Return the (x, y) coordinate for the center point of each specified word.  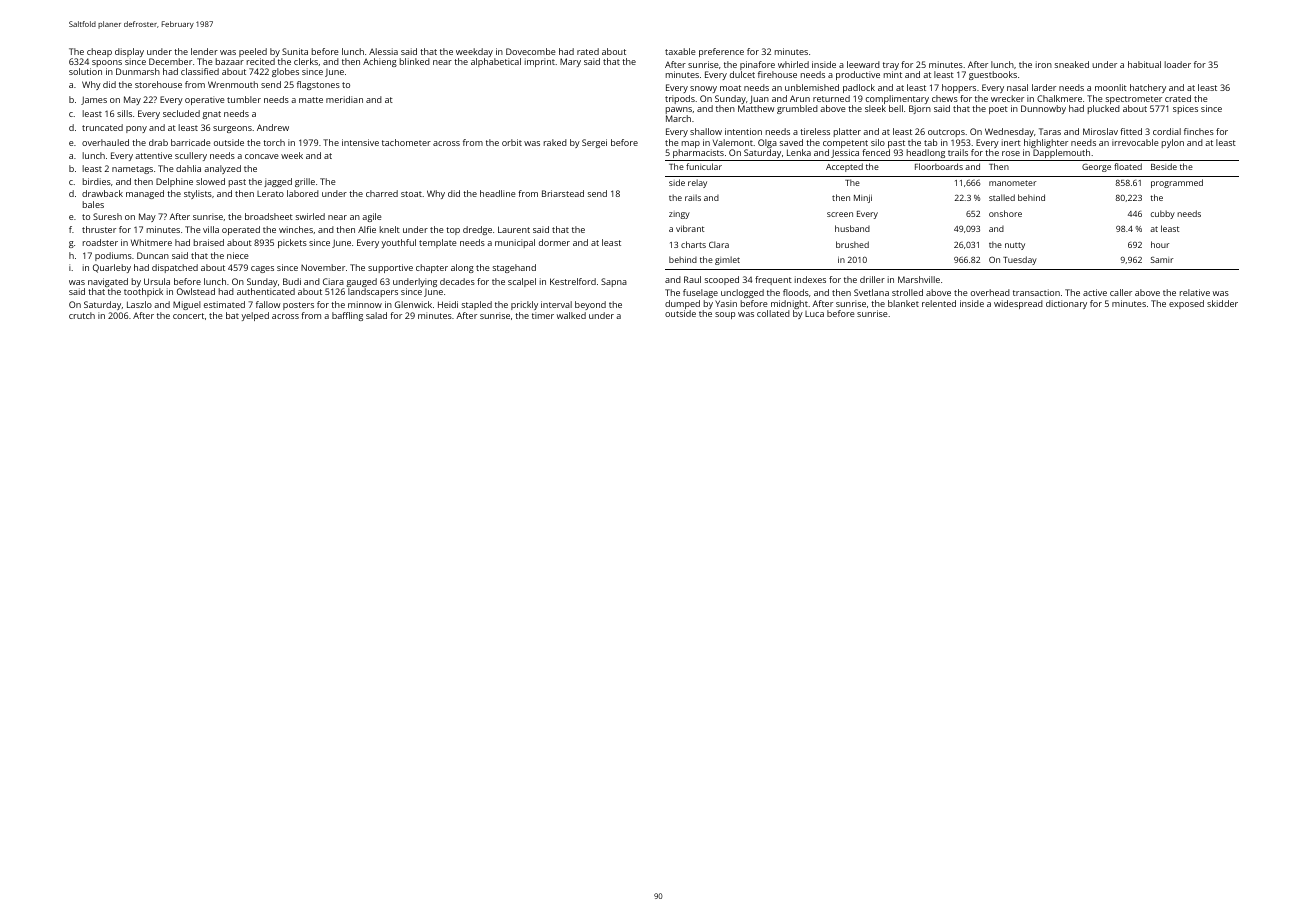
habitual (1144, 64)
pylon (1173, 143)
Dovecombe (531, 51)
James (94, 100)
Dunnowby (1043, 109)
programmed (1177, 183)
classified (200, 71)
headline (498, 193)
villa (211, 229)
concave (262, 156)
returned (831, 98)
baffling (347, 316)
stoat (411, 194)
